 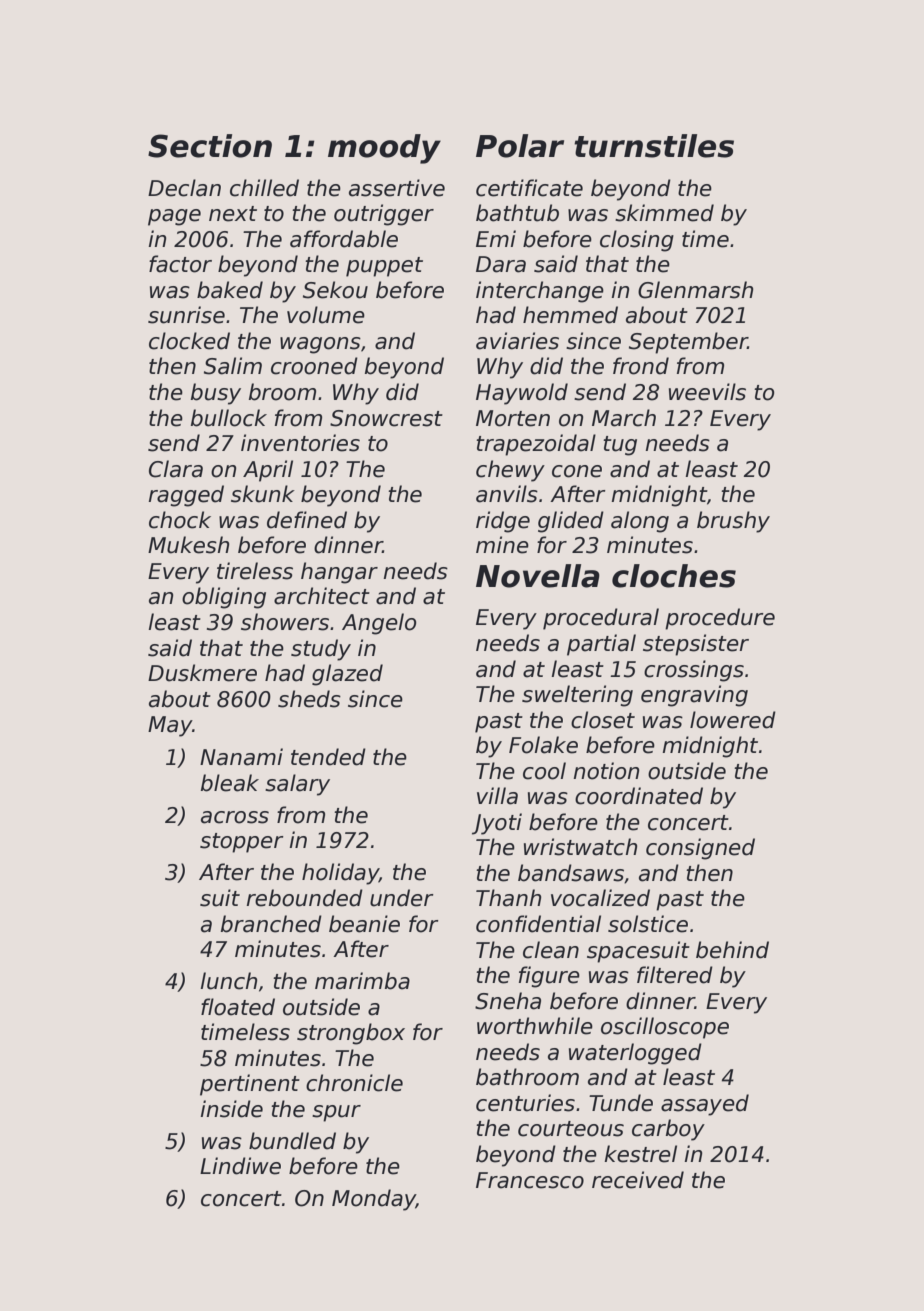 What do you see at coordinates (639, 796) in the screenshot?
I see `coordinated` at bounding box center [639, 796].
